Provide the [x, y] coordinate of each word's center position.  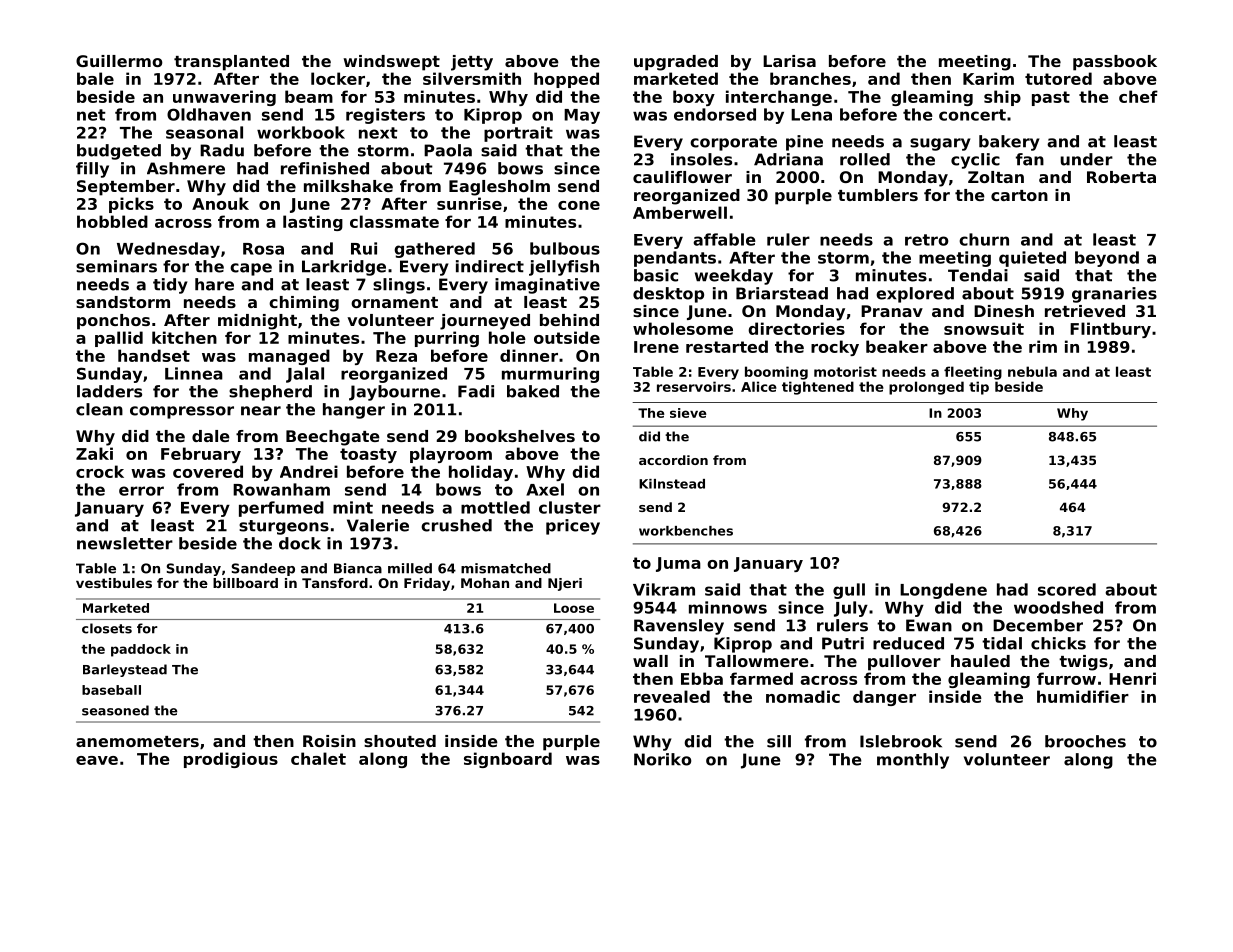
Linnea [194, 373]
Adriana [788, 159]
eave [97, 760]
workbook [301, 132]
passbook [1115, 63]
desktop [668, 295]
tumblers [878, 195]
